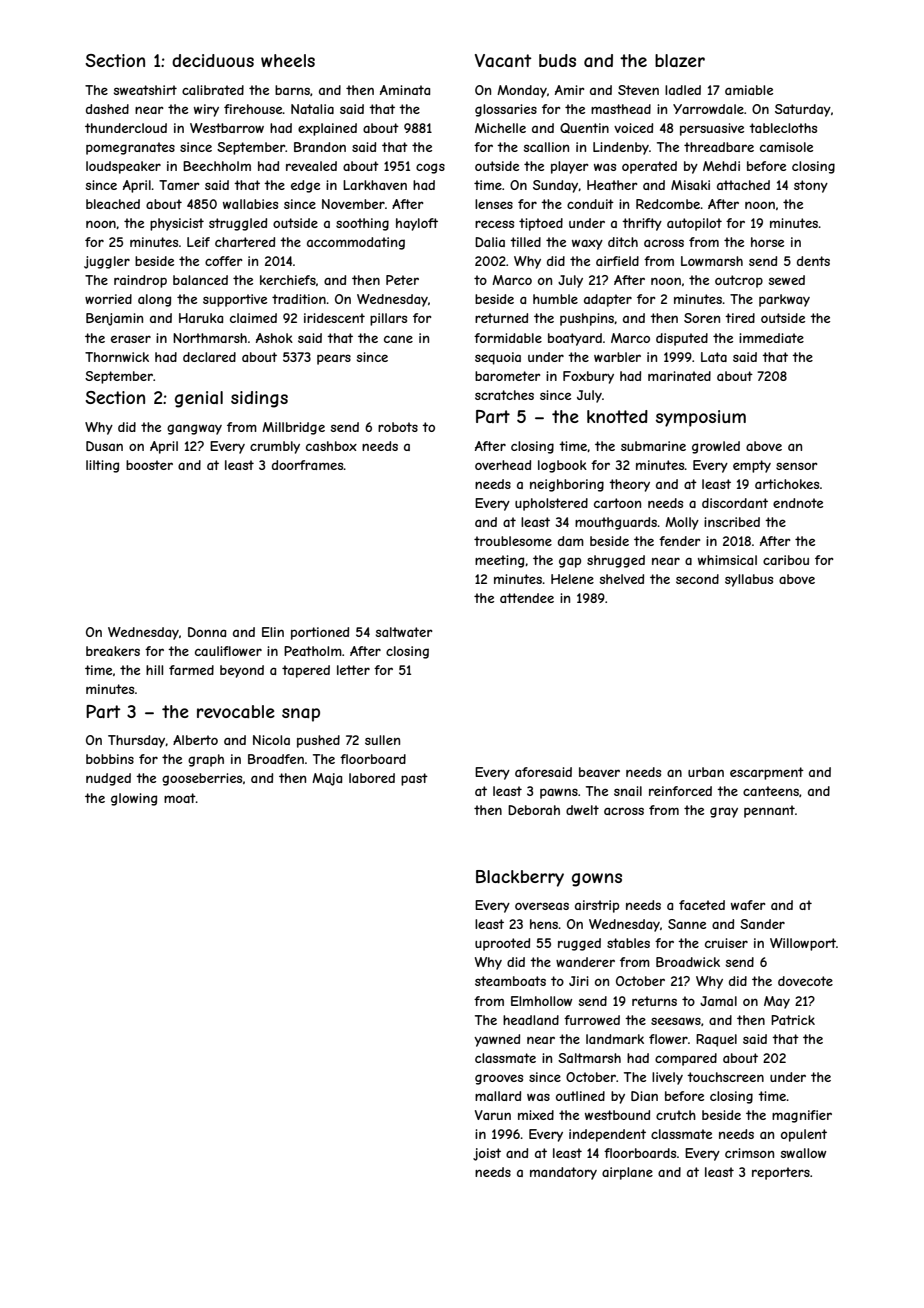 This page has width=924, height=1308. What do you see at coordinates (563, 1173) in the page?
I see `mandatory` at bounding box center [563, 1173].
